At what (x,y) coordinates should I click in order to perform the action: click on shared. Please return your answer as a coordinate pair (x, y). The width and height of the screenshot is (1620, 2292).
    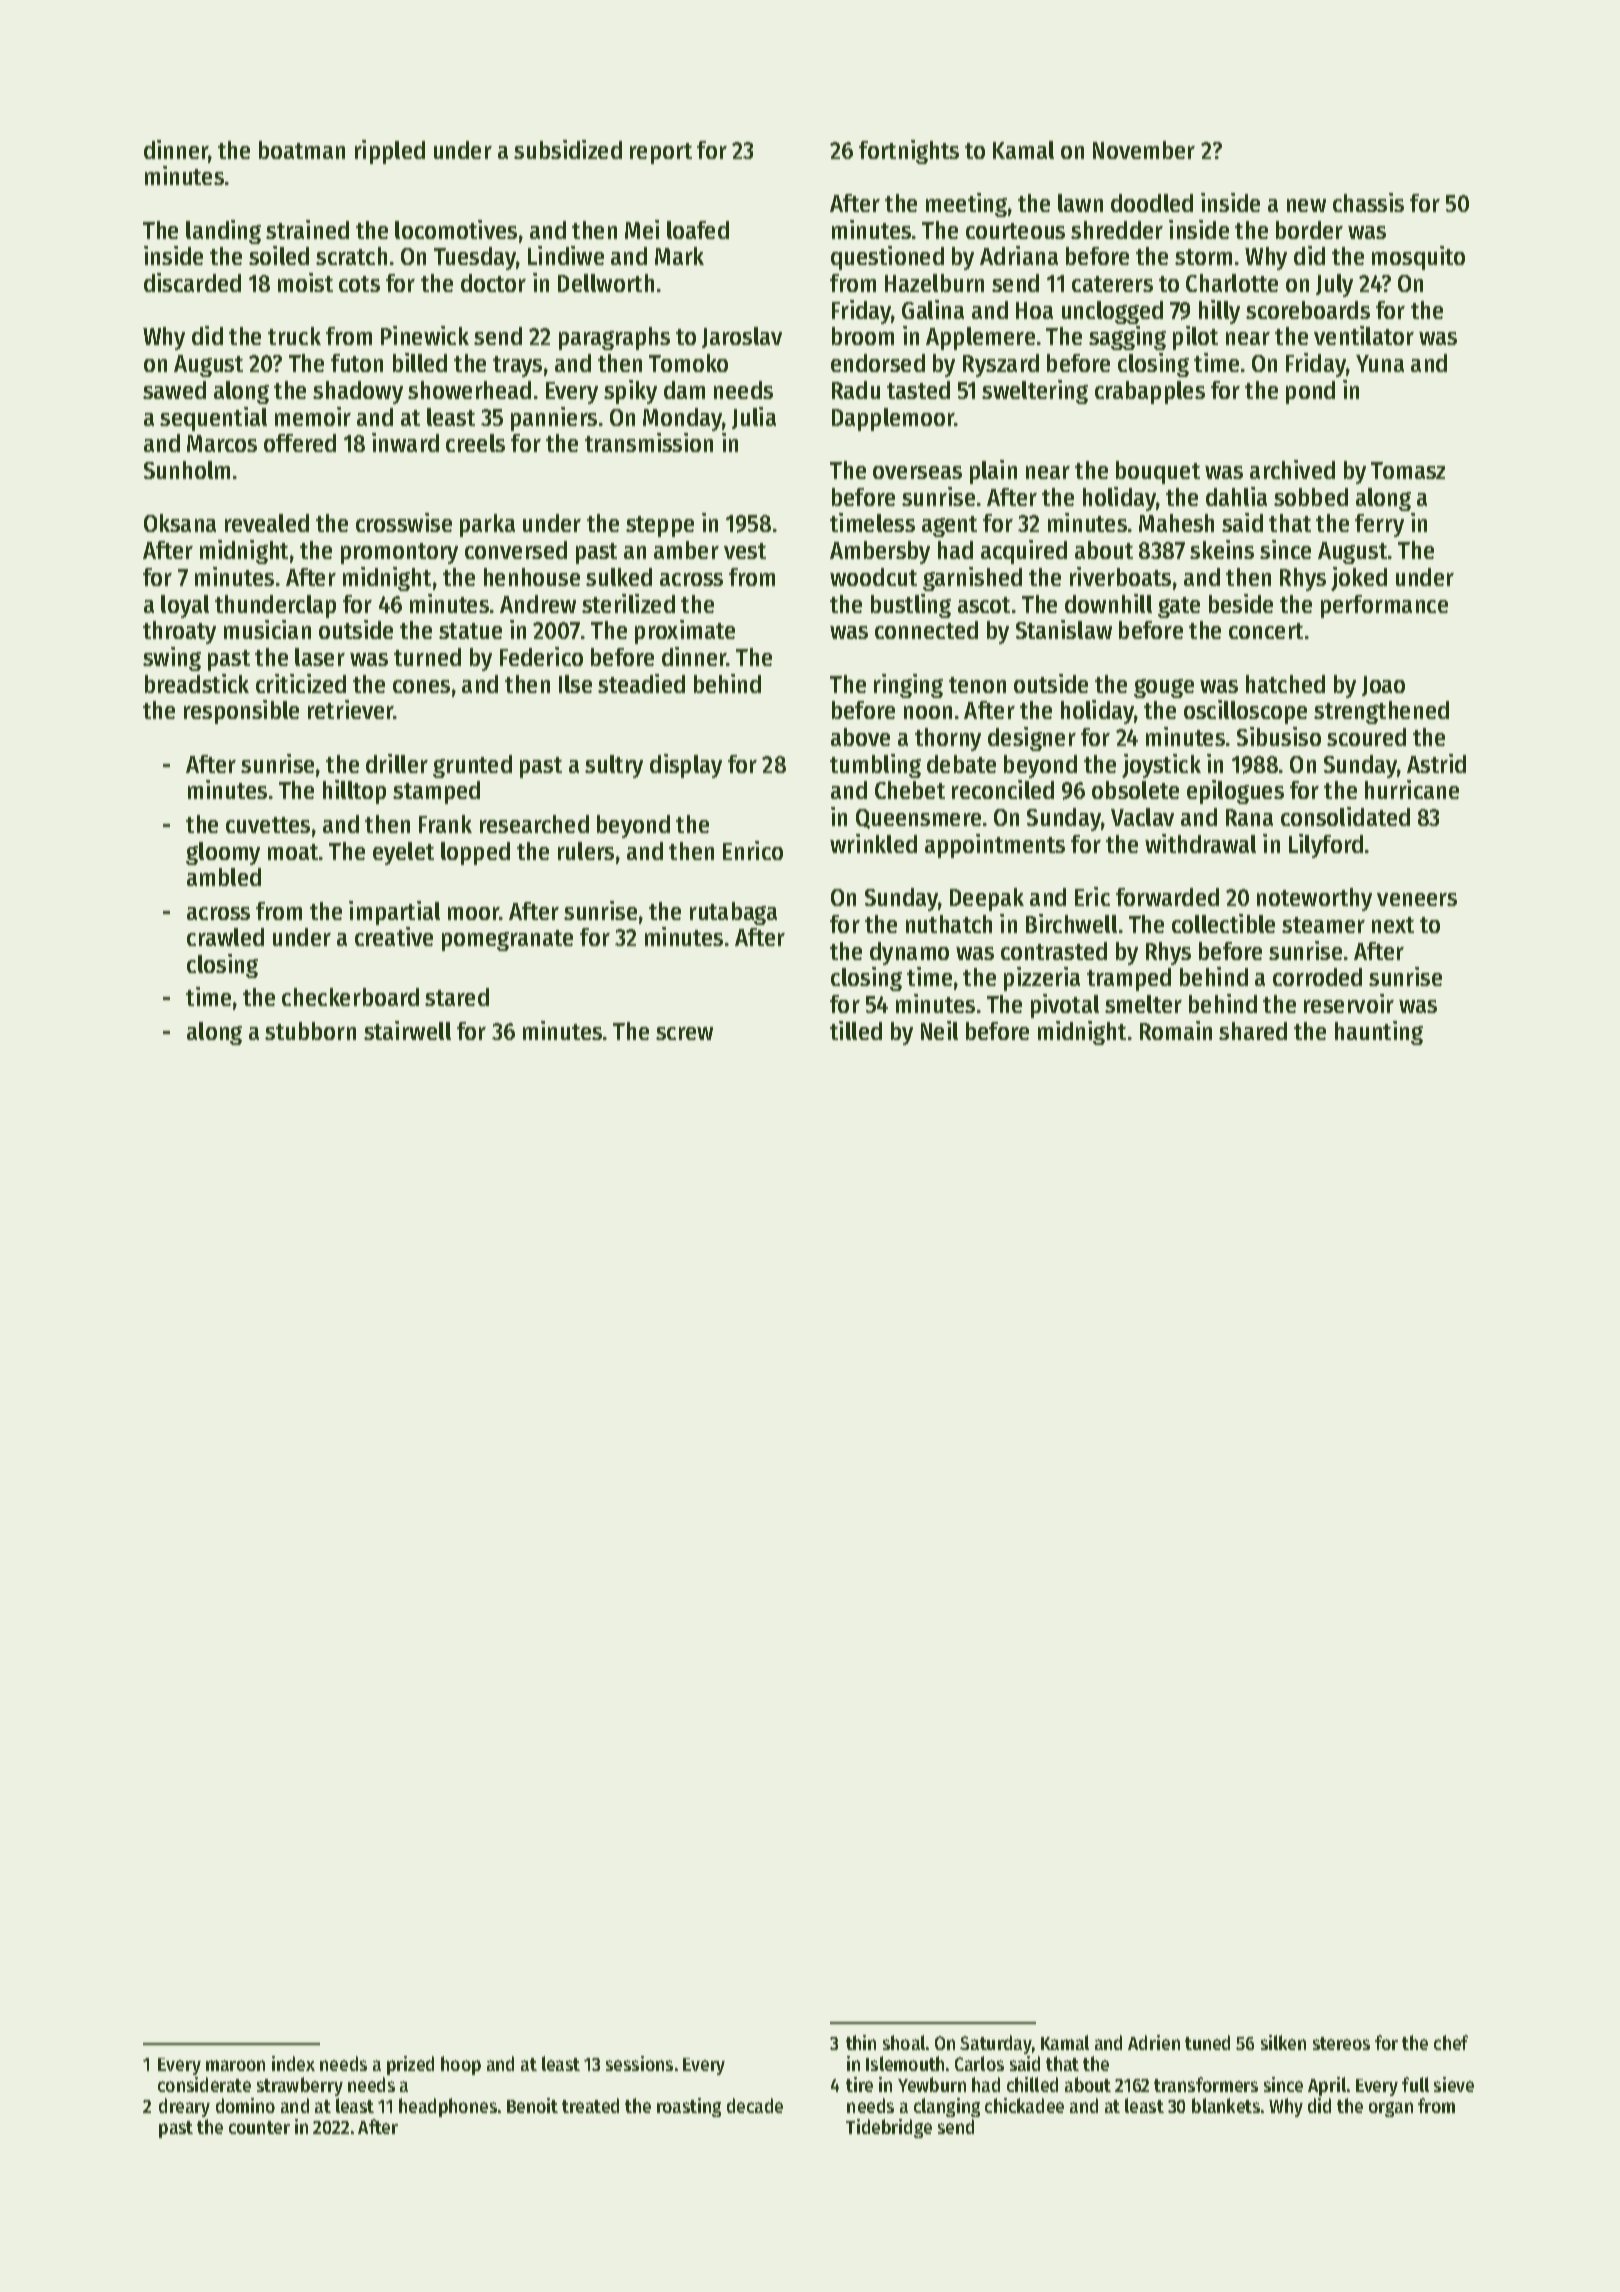
    Looking at the image, I should click on (1253, 1031).
